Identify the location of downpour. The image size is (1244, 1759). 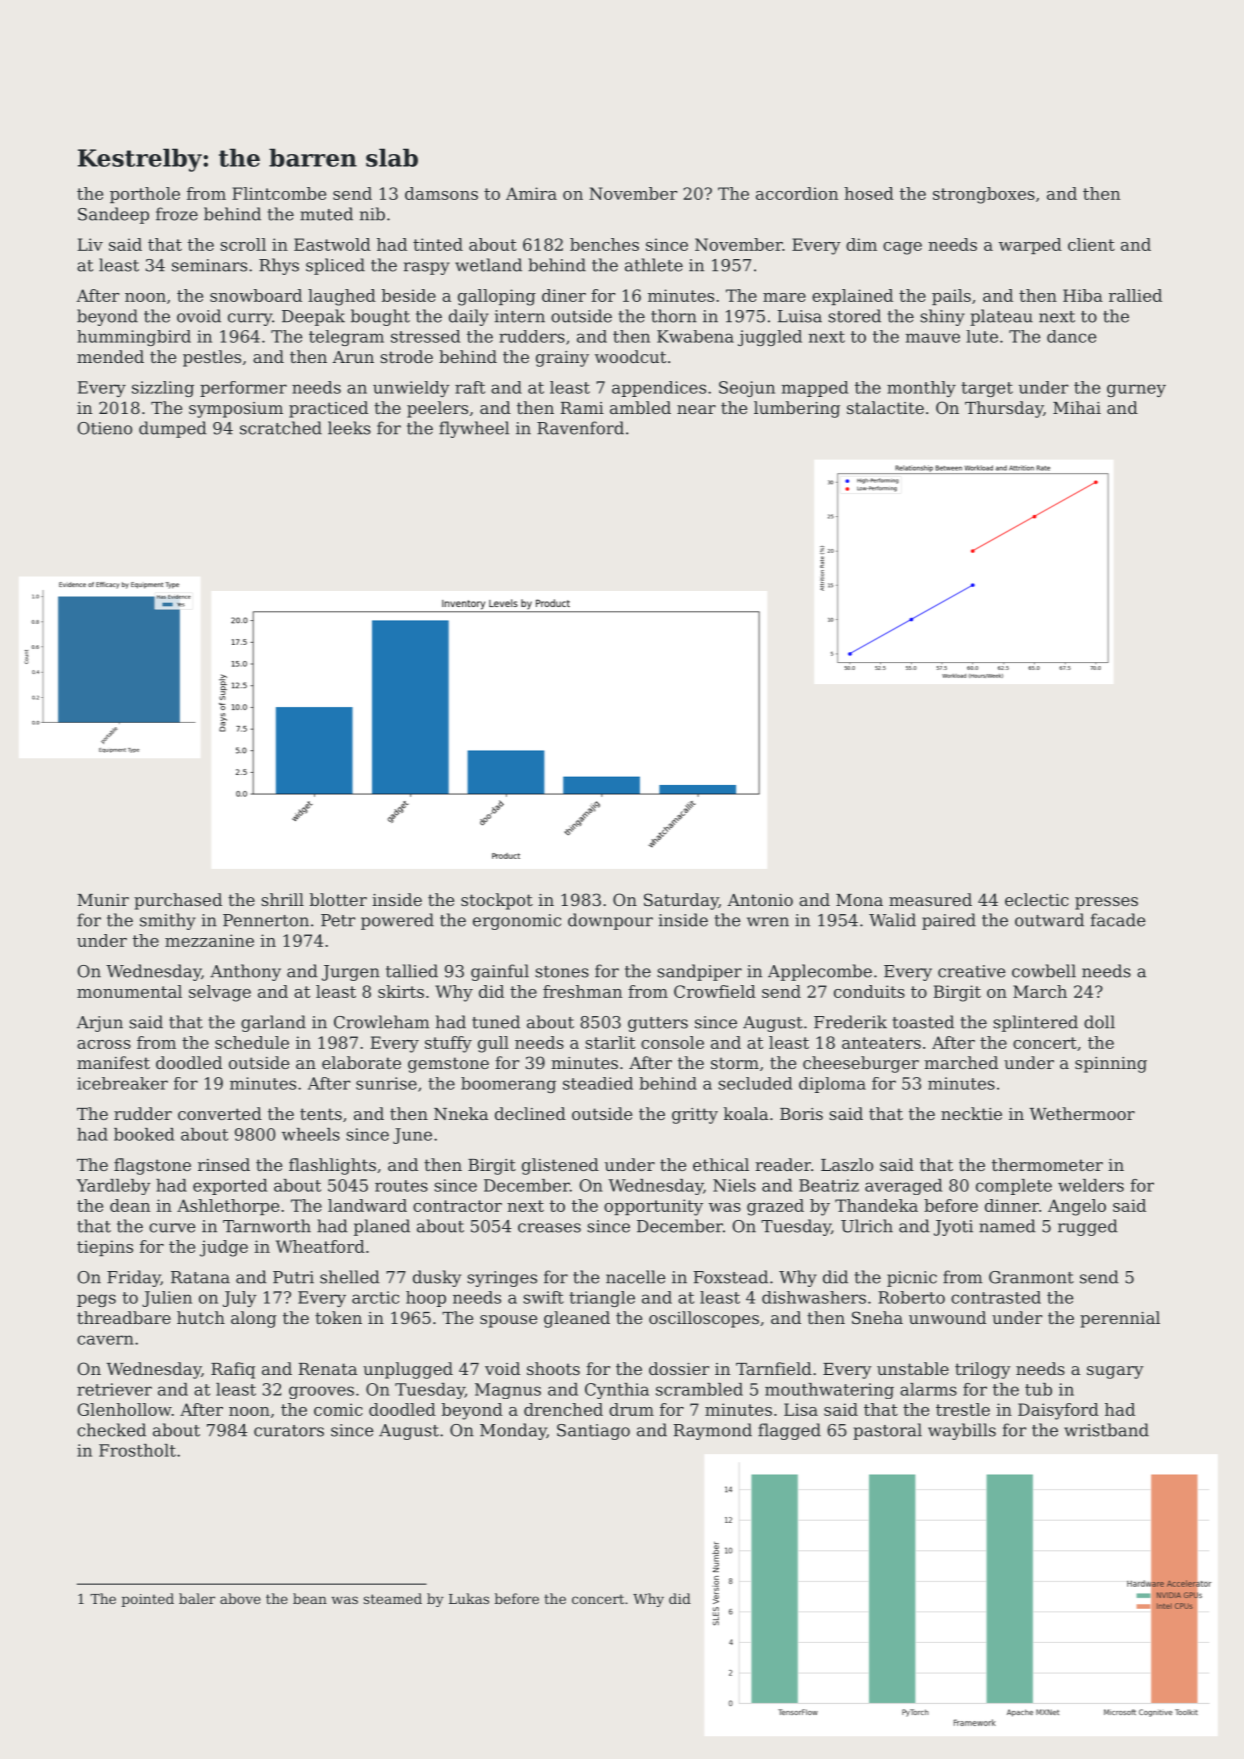
(610, 921).
